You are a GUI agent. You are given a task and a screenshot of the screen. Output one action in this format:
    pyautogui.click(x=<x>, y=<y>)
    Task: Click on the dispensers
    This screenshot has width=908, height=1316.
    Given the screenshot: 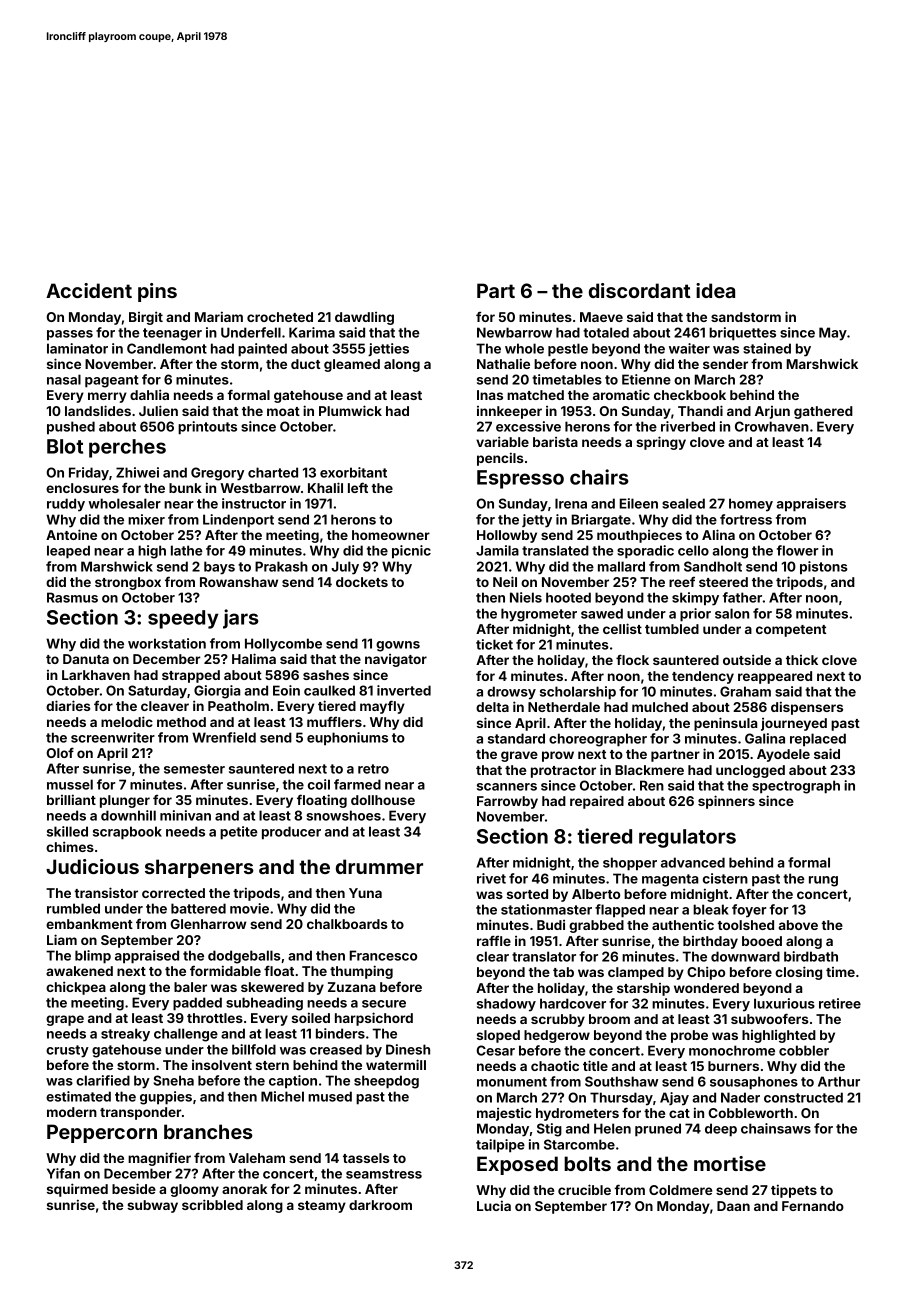 What is the action you would take?
    pyautogui.click(x=807, y=708)
